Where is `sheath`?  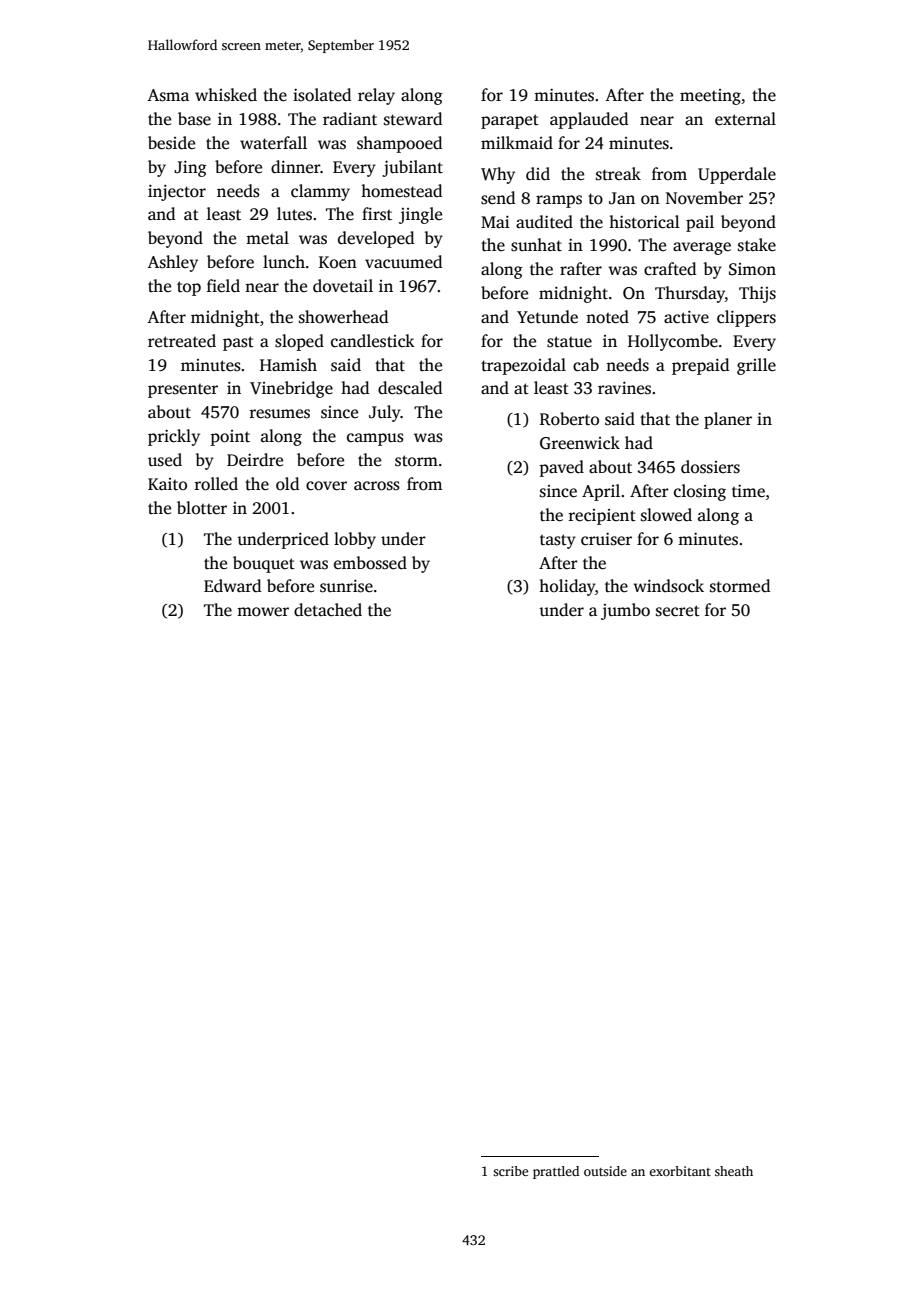 sheath is located at coordinates (734, 1171).
